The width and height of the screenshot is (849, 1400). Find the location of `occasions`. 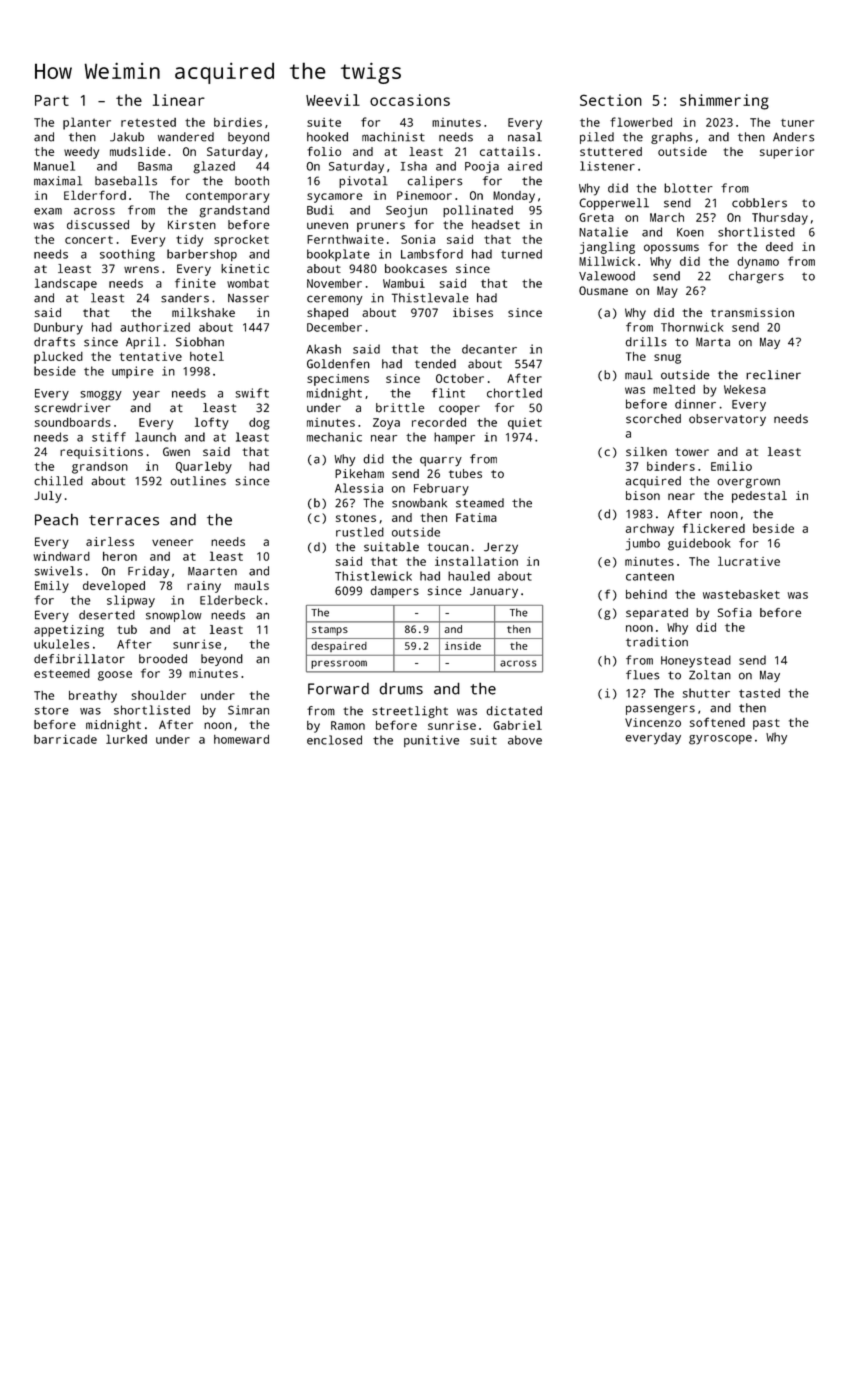

occasions is located at coordinates (410, 100).
